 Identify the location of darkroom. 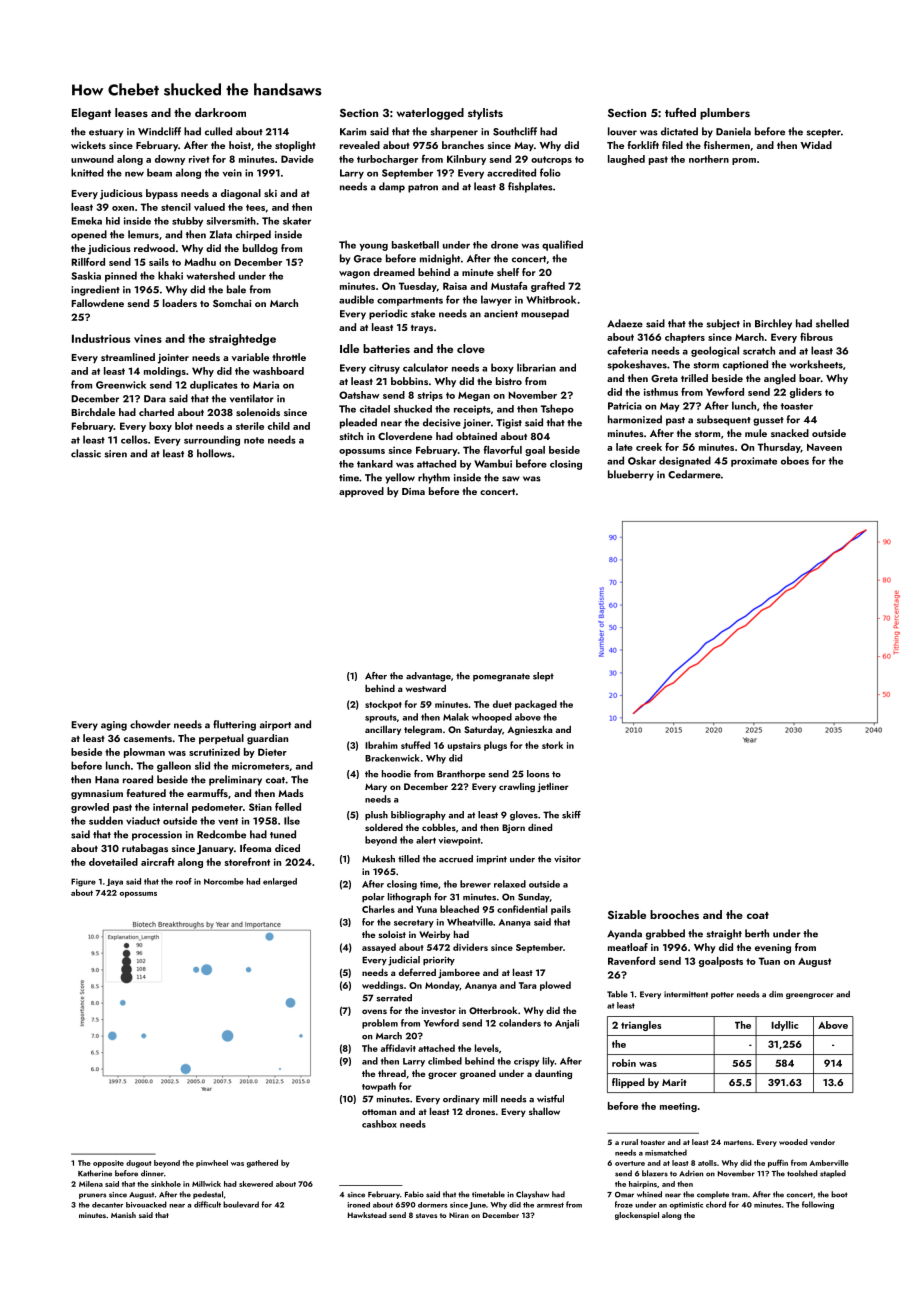
(220, 112).
